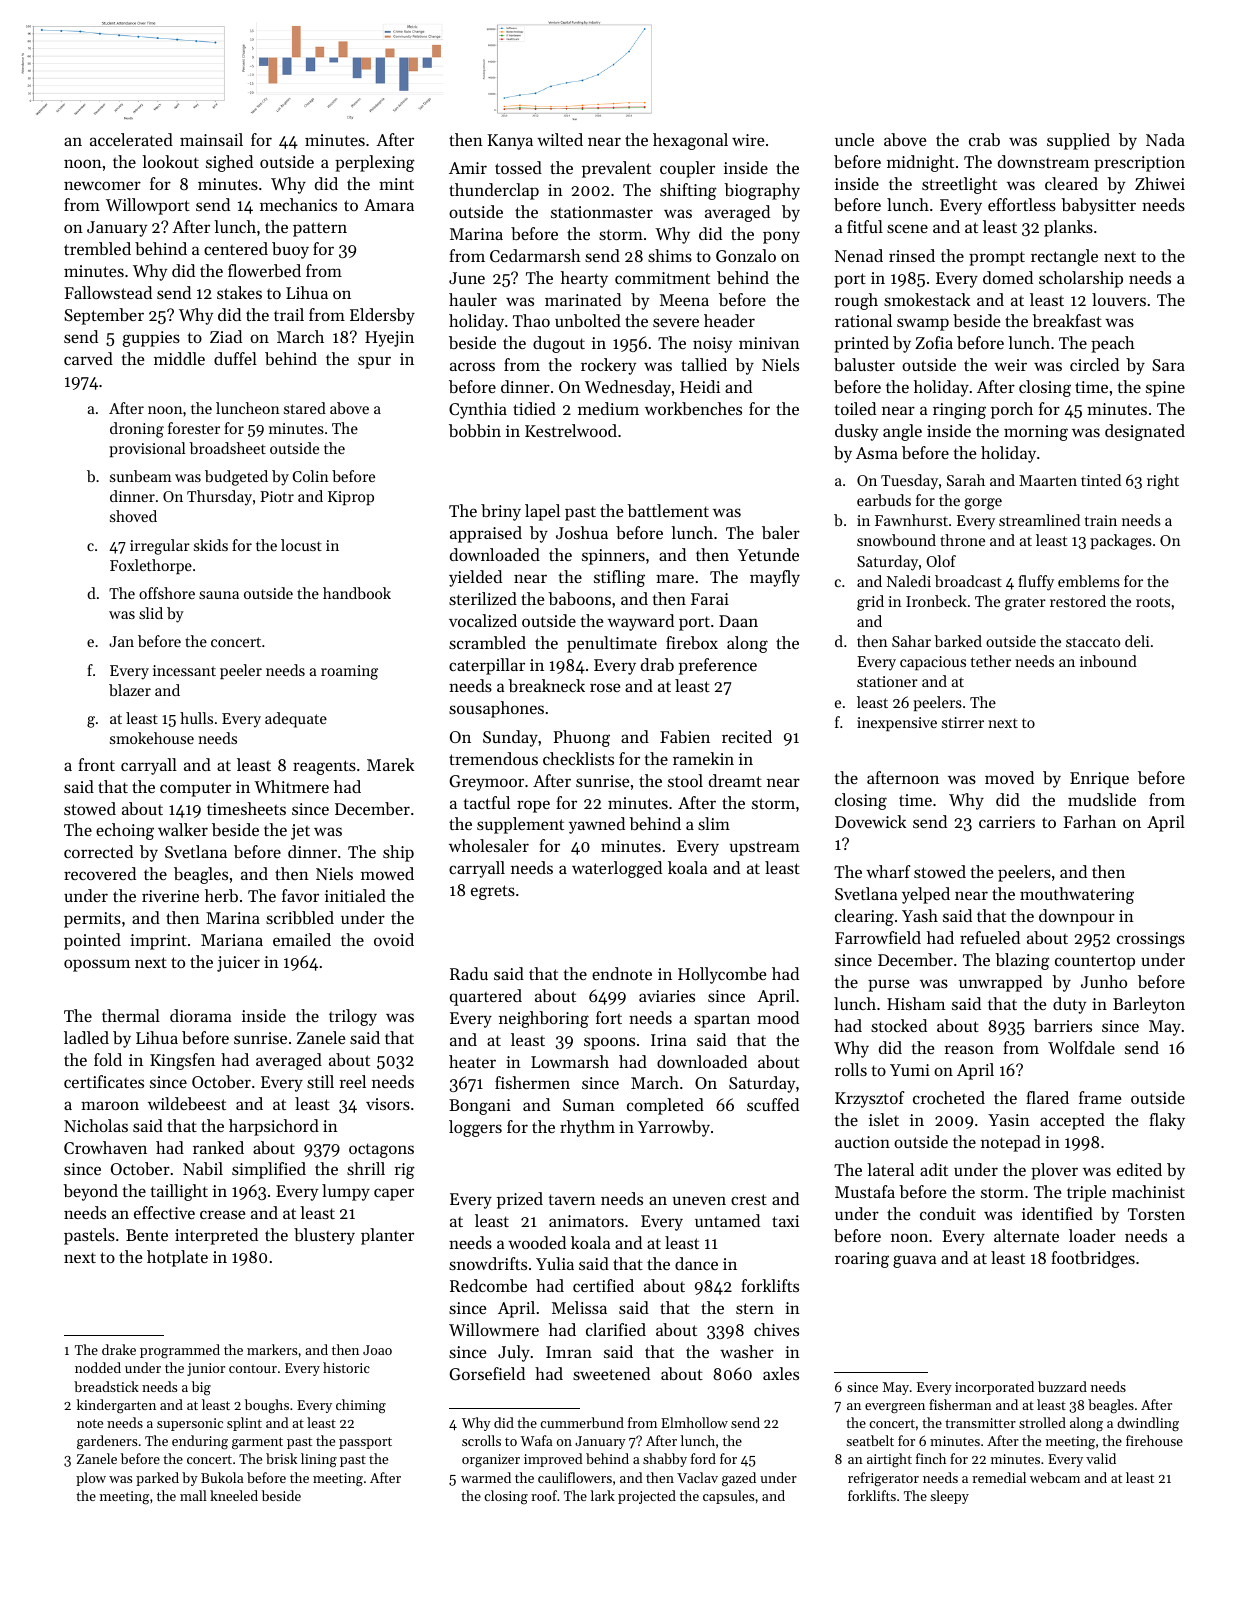 The image size is (1249, 1617). Describe the element at coordinates (603, 1285) in the screenshot. I see `certified` at that location.
